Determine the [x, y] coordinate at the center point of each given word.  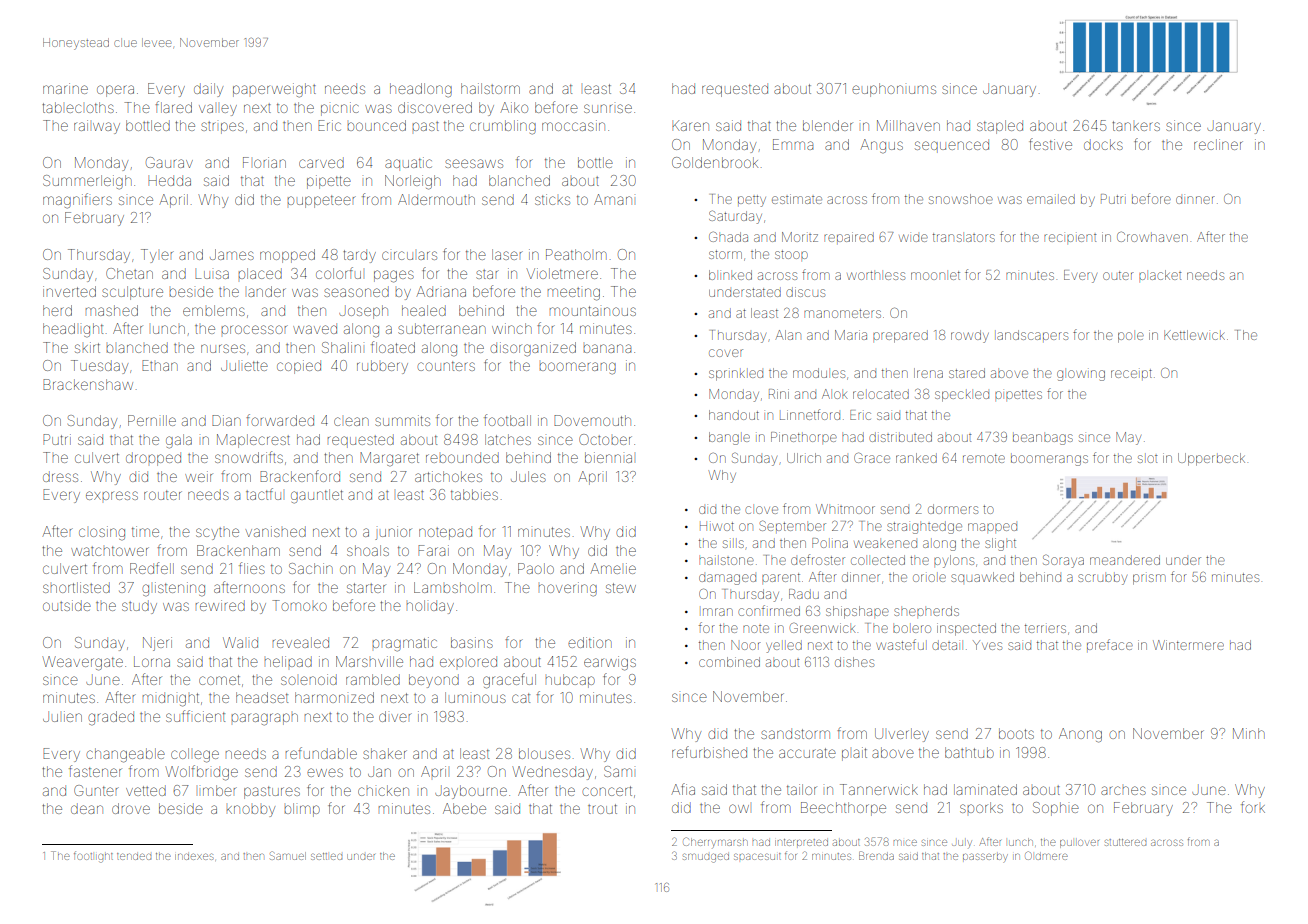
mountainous [592, 311]
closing [102, 533]
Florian [264, 162]
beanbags [1043, 439]
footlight [93, 857]
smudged [706, 858]
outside [67, 605]
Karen [690, 125]
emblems [214, 310]
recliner [1218, 144]
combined [729, 662]
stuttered [1125, 842]
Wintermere [1188, 645]
